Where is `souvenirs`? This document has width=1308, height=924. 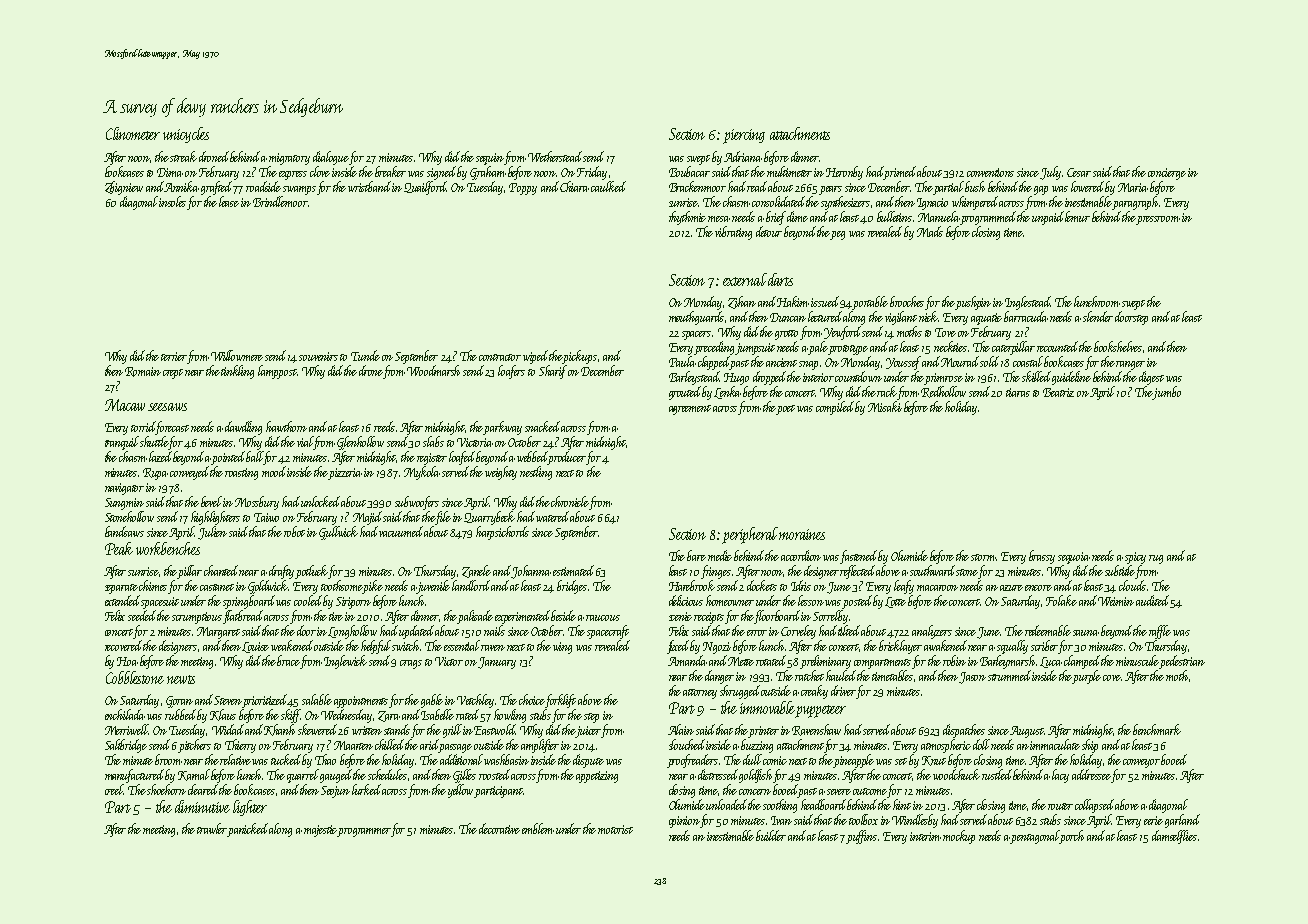
souvenirs is located at coordinates (318, 356).
